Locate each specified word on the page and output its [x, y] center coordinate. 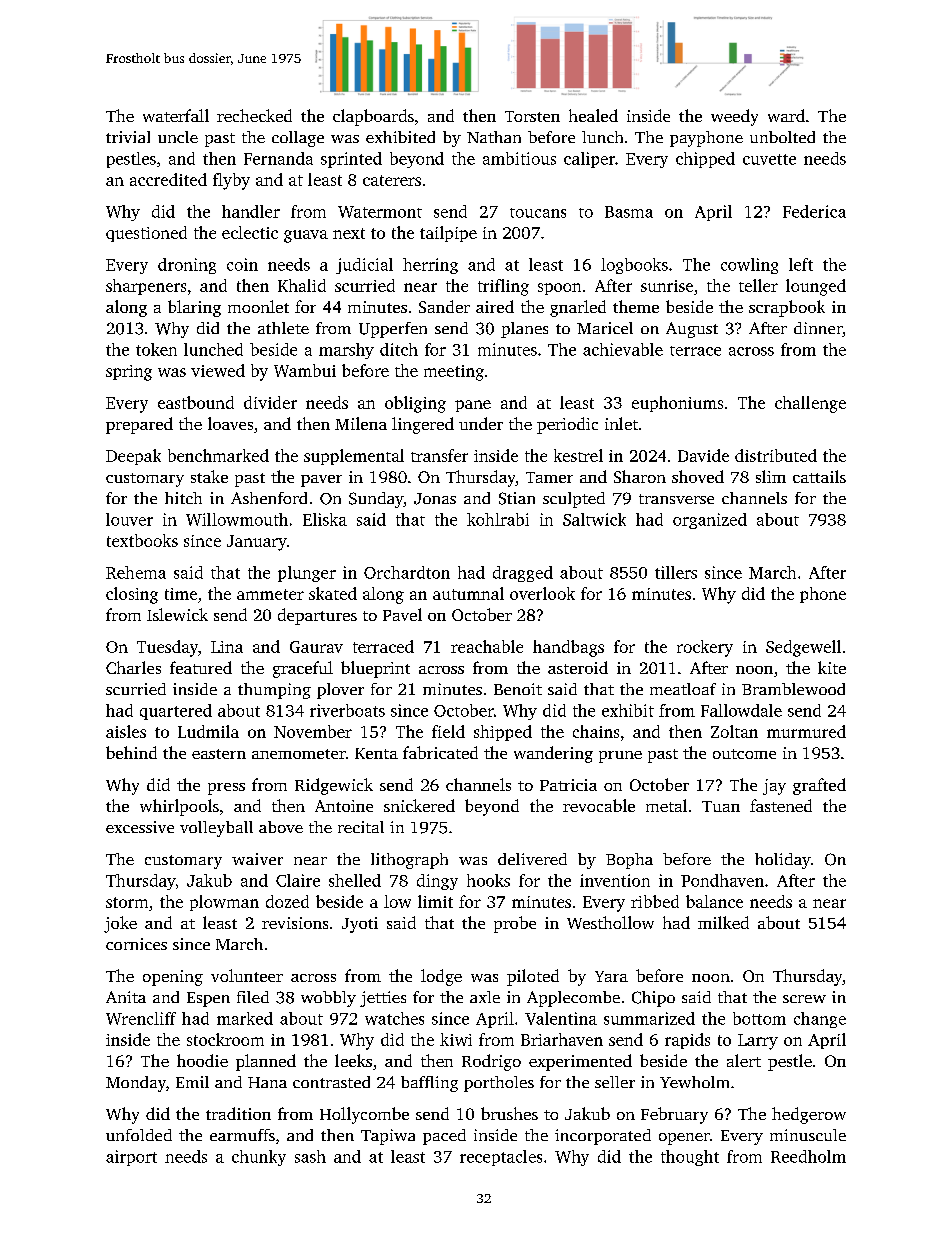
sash [310, 1156]
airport [131, 1158]
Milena [361, 423]
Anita [126, 997]
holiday [783, 861]
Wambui [305, 370]
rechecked [254, 115]
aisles [126, 731]
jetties [383, 999]
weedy [734, 117]
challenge [810, 404]
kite [832, 667]
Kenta [376, 753]
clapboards [373, 117]
